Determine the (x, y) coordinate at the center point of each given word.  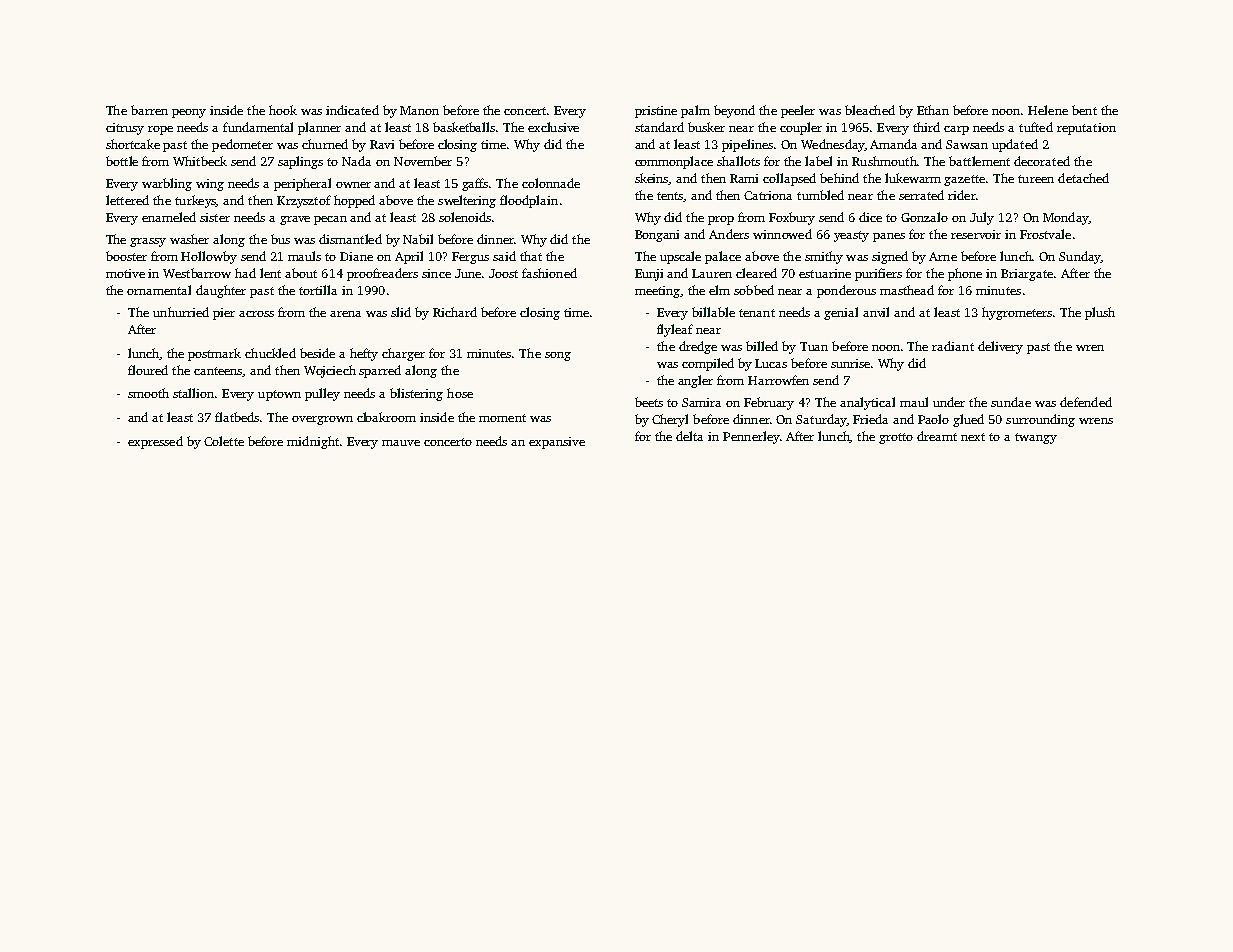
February (769, 403)
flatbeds (237, 417)
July (982, 218)
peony (189, 113)
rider (962, 195)
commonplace (674, 162)
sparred (380, 371)
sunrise (850, 363)
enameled (169, 217)
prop (721, 220)
